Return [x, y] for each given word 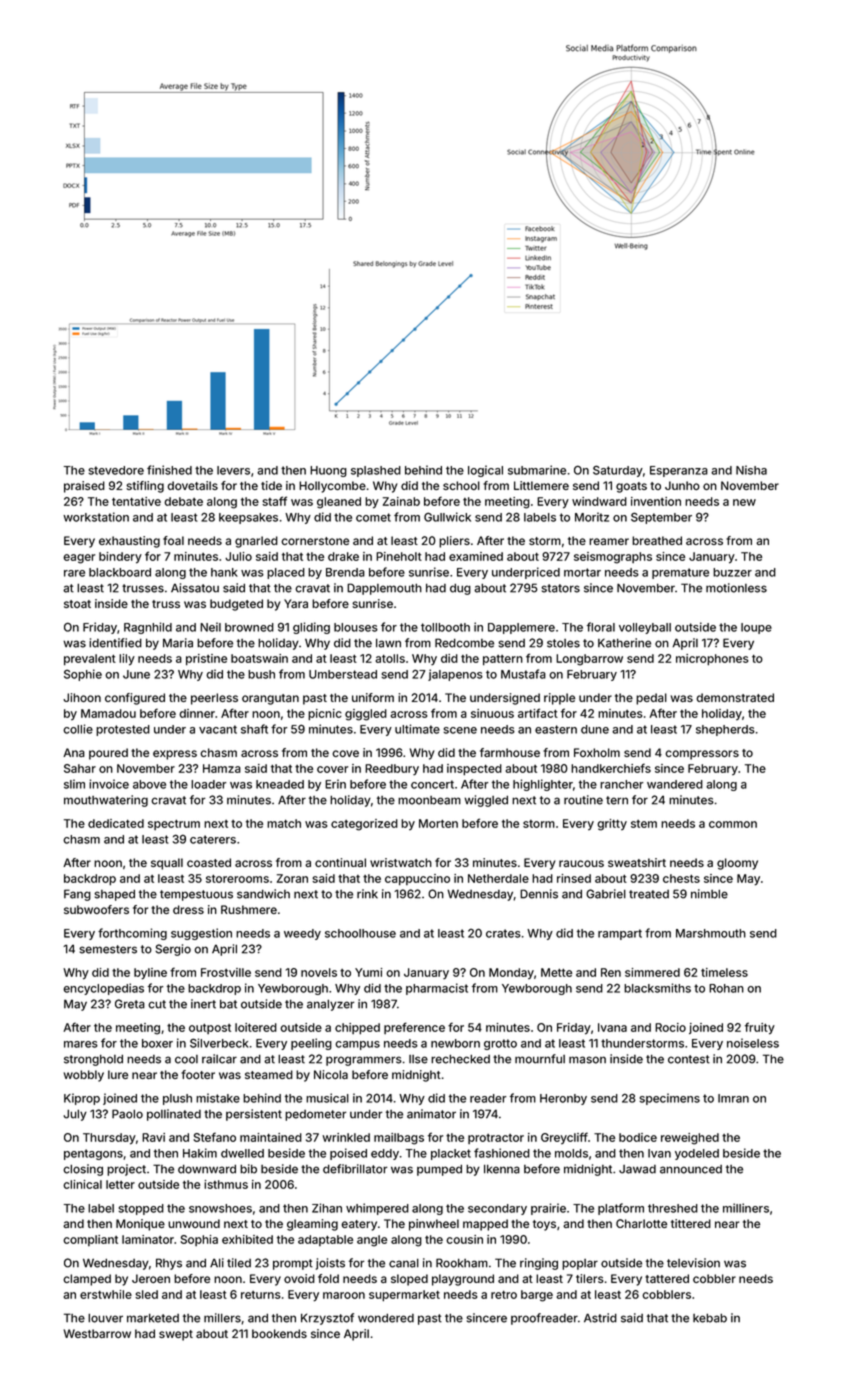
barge [537, 1296]
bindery [120, 558]
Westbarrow [97, 1333]
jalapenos [455, 675]
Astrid [600, 1318]
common [733, 824]
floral [601, 627]
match [284, 823]
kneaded [280, 784]
